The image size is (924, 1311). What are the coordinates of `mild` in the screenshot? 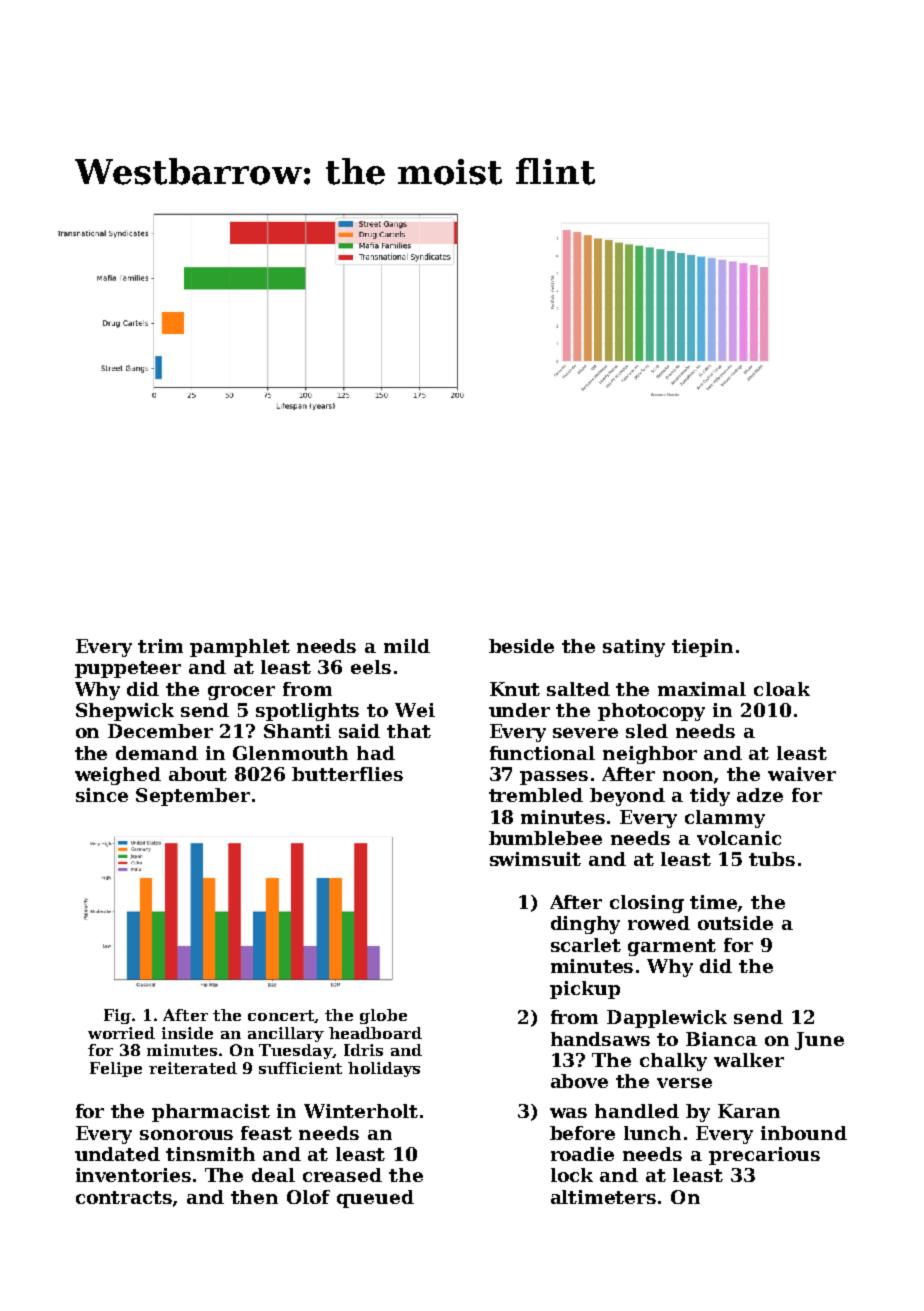 It's located at (407, 646).
